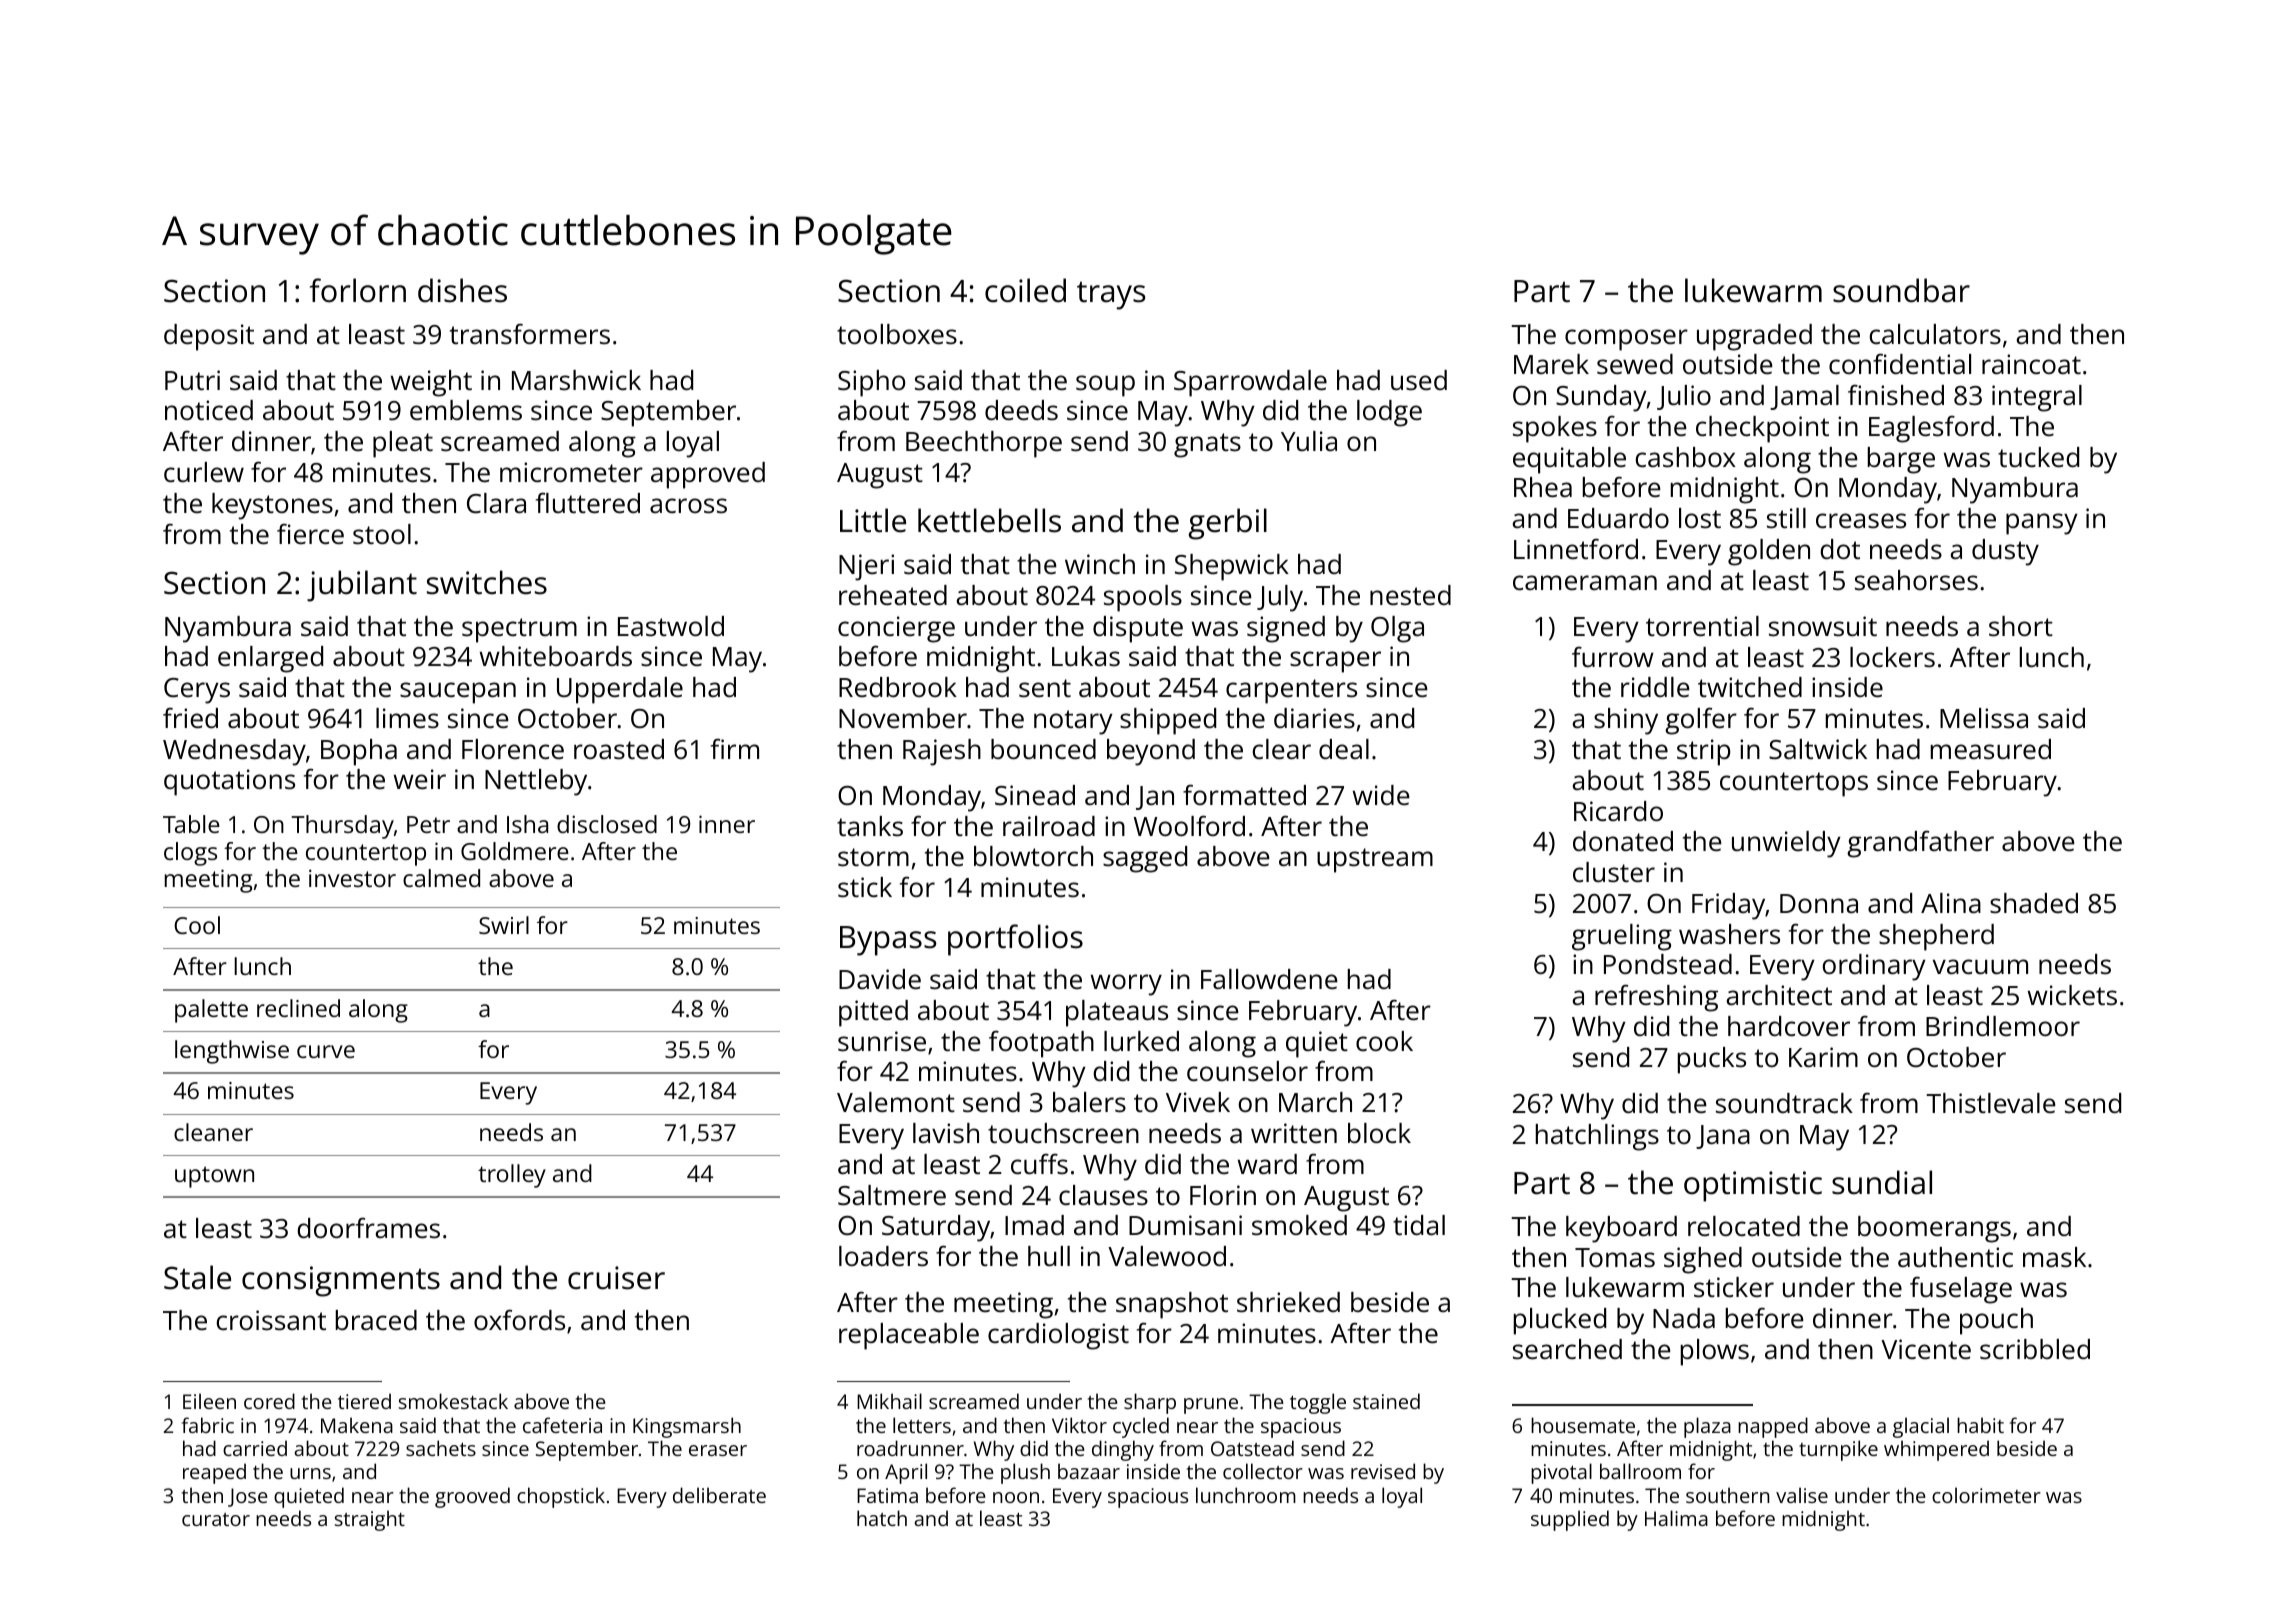 The height and width of the image is (1620, 2292). What do you see at coordinates (370, 1520) in the image?
I see `straight` at bounding box center [370, 1520].
